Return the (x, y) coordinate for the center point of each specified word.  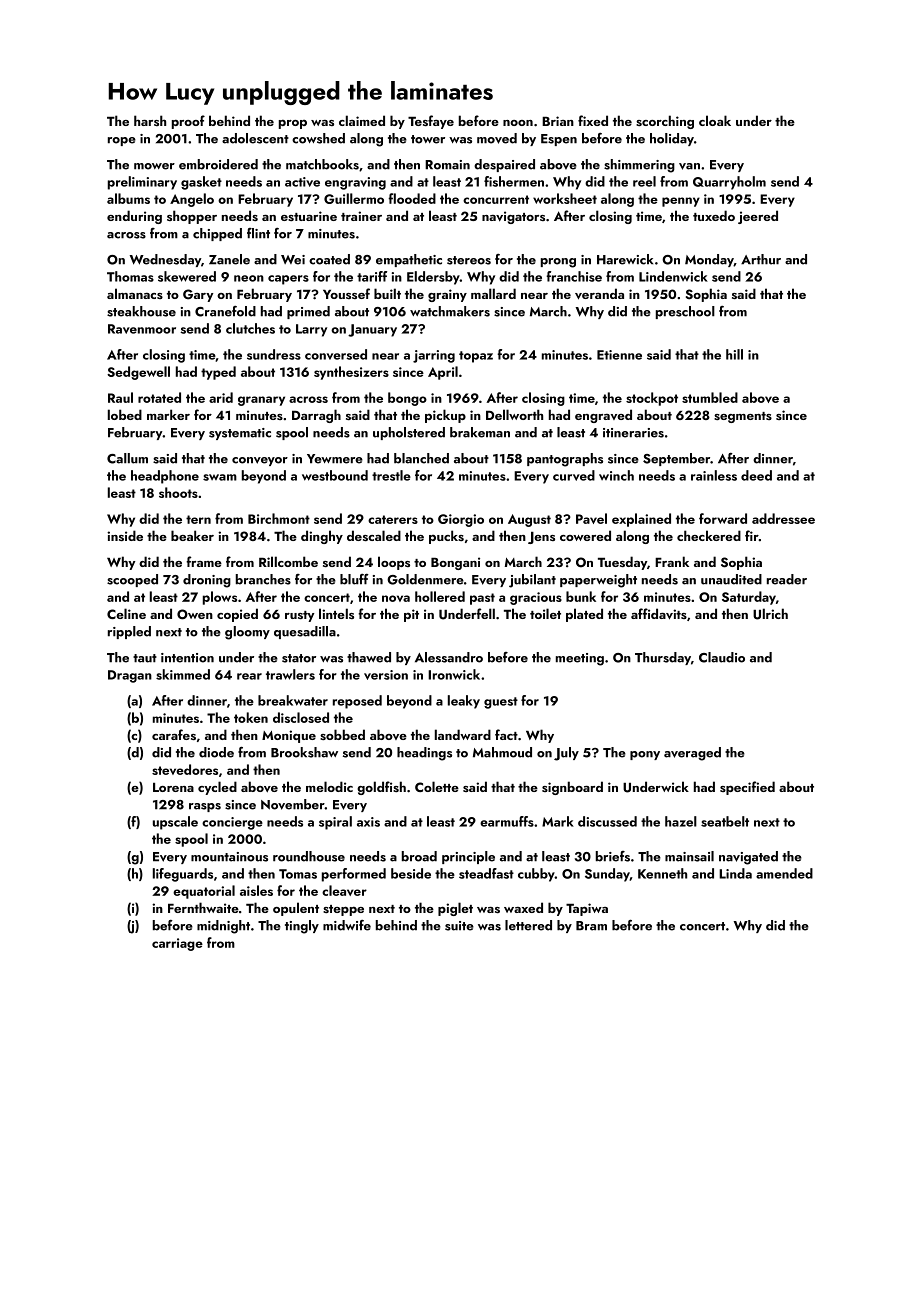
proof (188, 122)
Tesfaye (431, 122)
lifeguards (183, 875)
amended (784, 873)
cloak (715, 120)
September (677, 459)
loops (394, 563)
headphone (165, 477)
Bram (591, 926)
